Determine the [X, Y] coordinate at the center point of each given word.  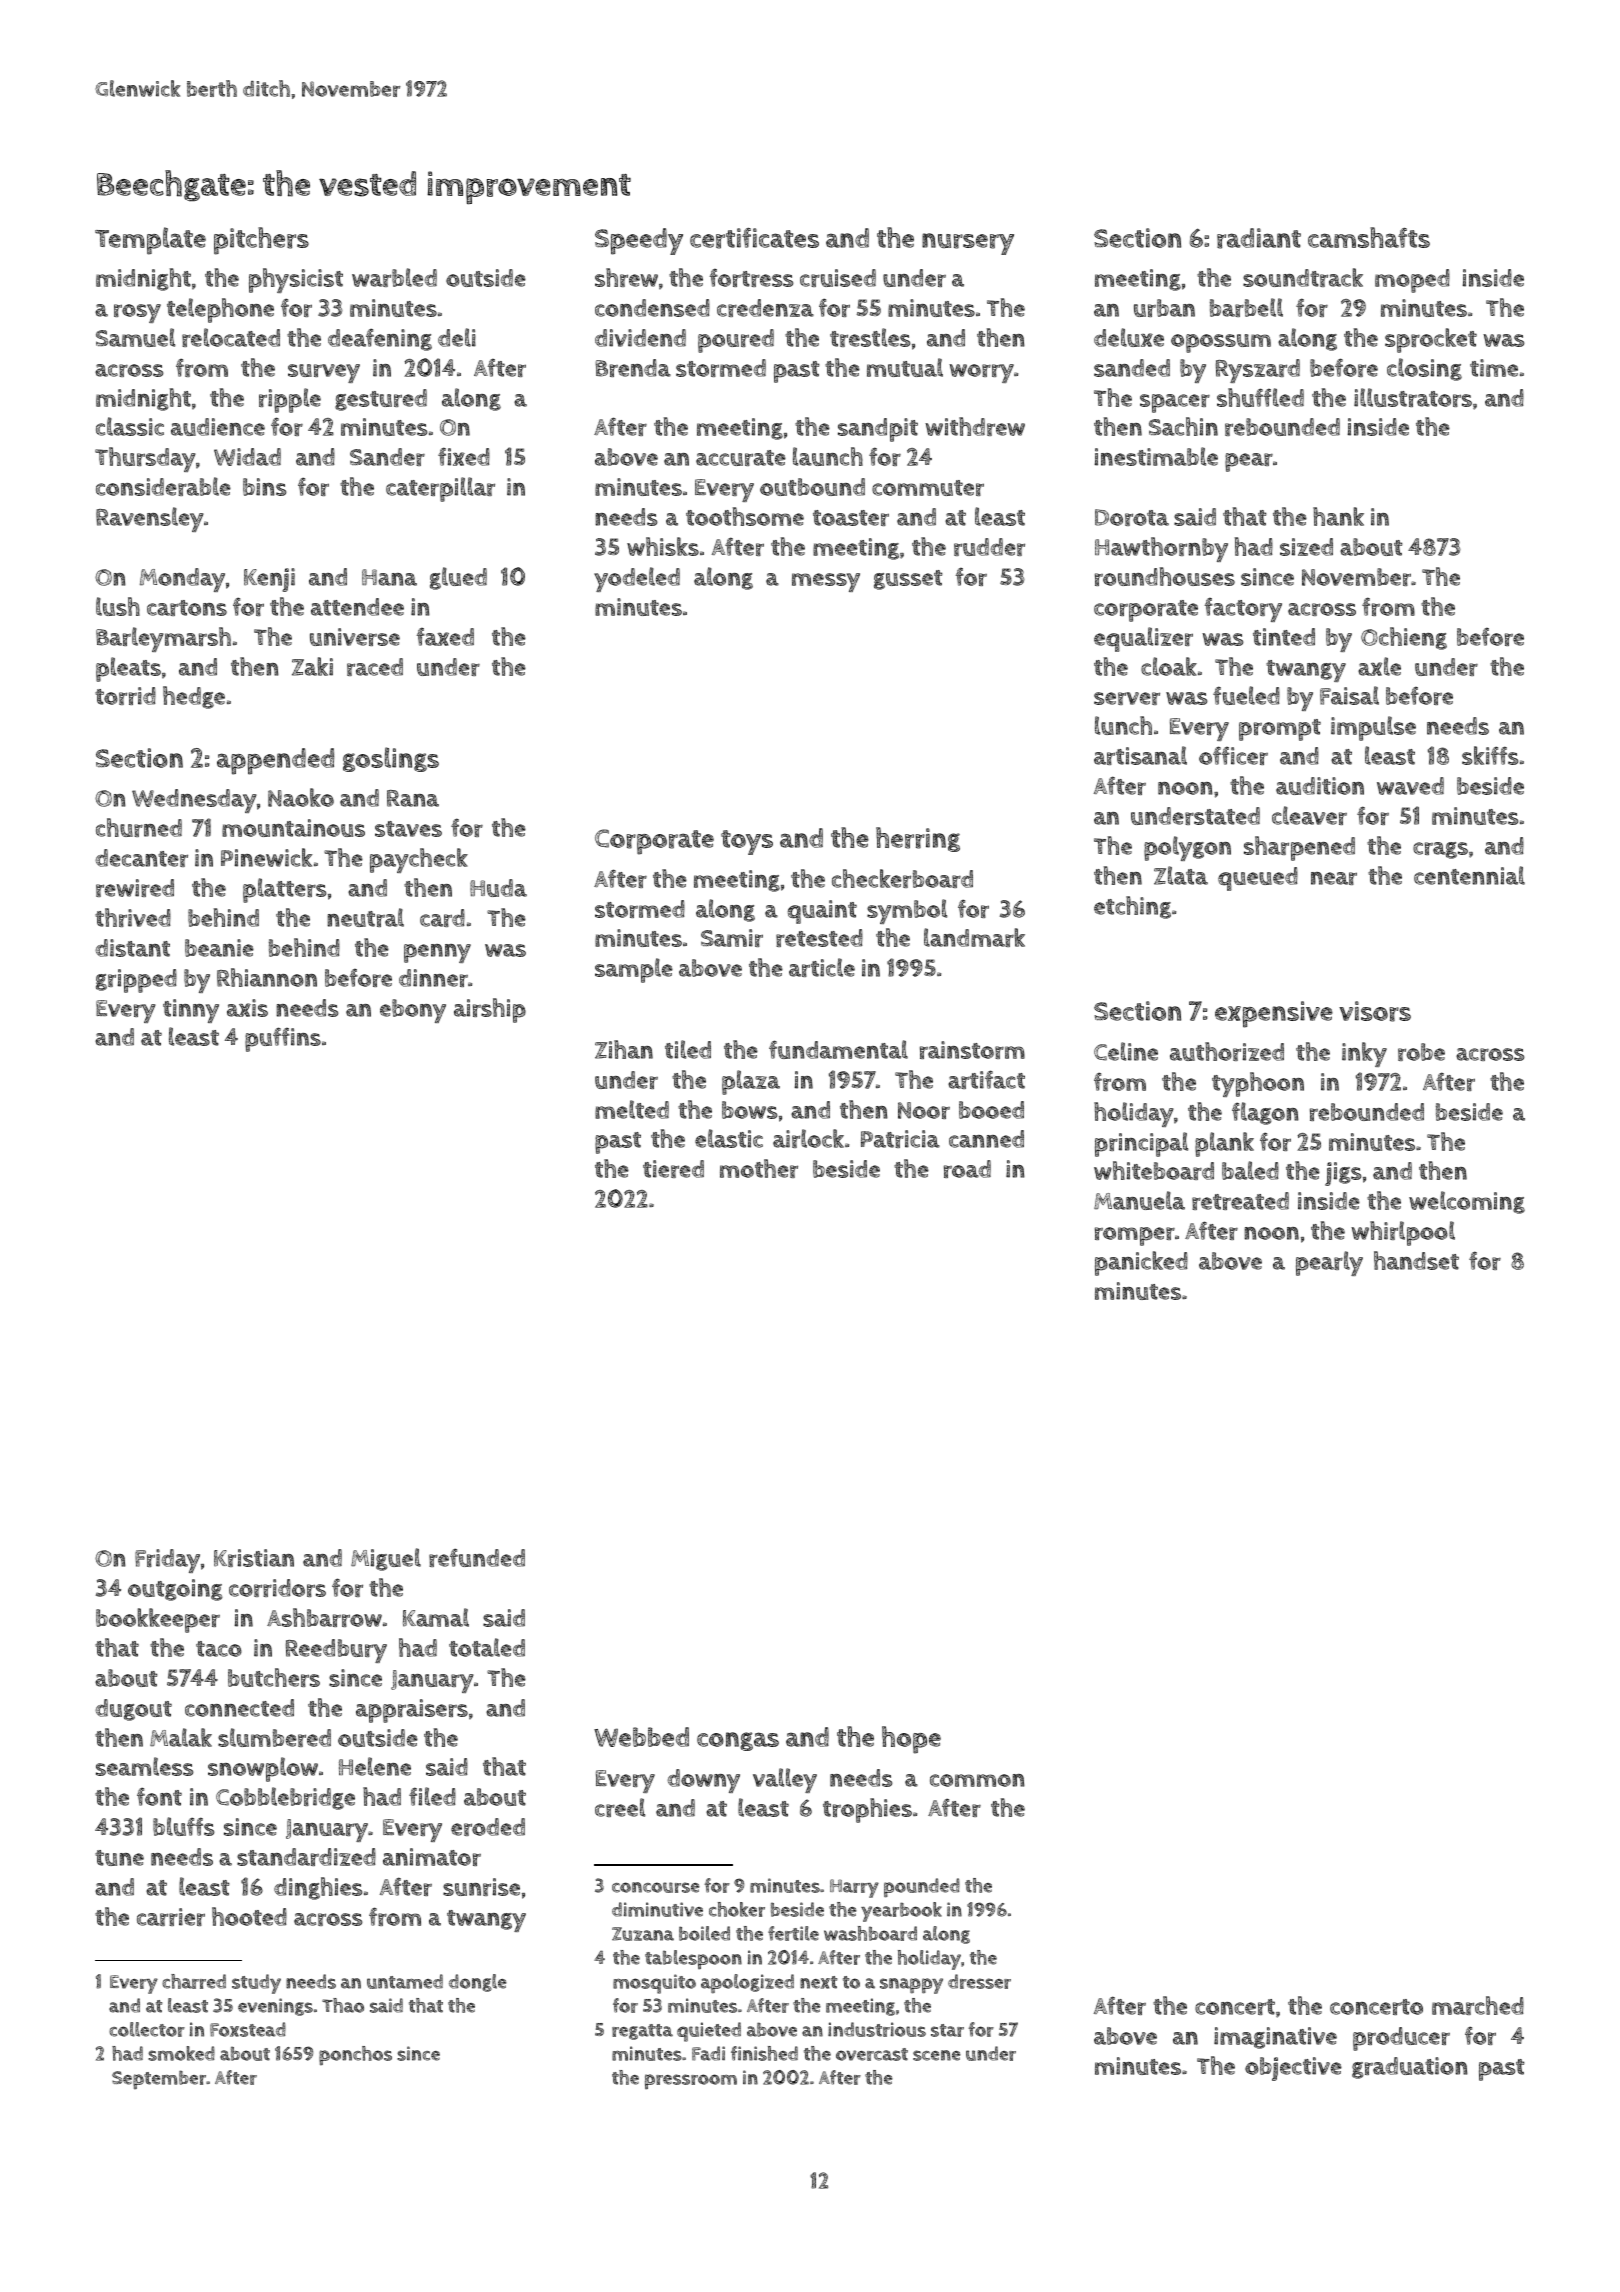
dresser [979, 1981]
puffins [283, 1039]
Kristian [254, 1558]
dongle [478, 1983]
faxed [445, 636]
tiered [673, 1169]
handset [1416, 1260]
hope [911, 1740]
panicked [1141, 1263]
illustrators [1413, 397]
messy [826, 582]
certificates [754, 238]
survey [324, 373]
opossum [1221, 343]
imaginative [1275, 2038]
